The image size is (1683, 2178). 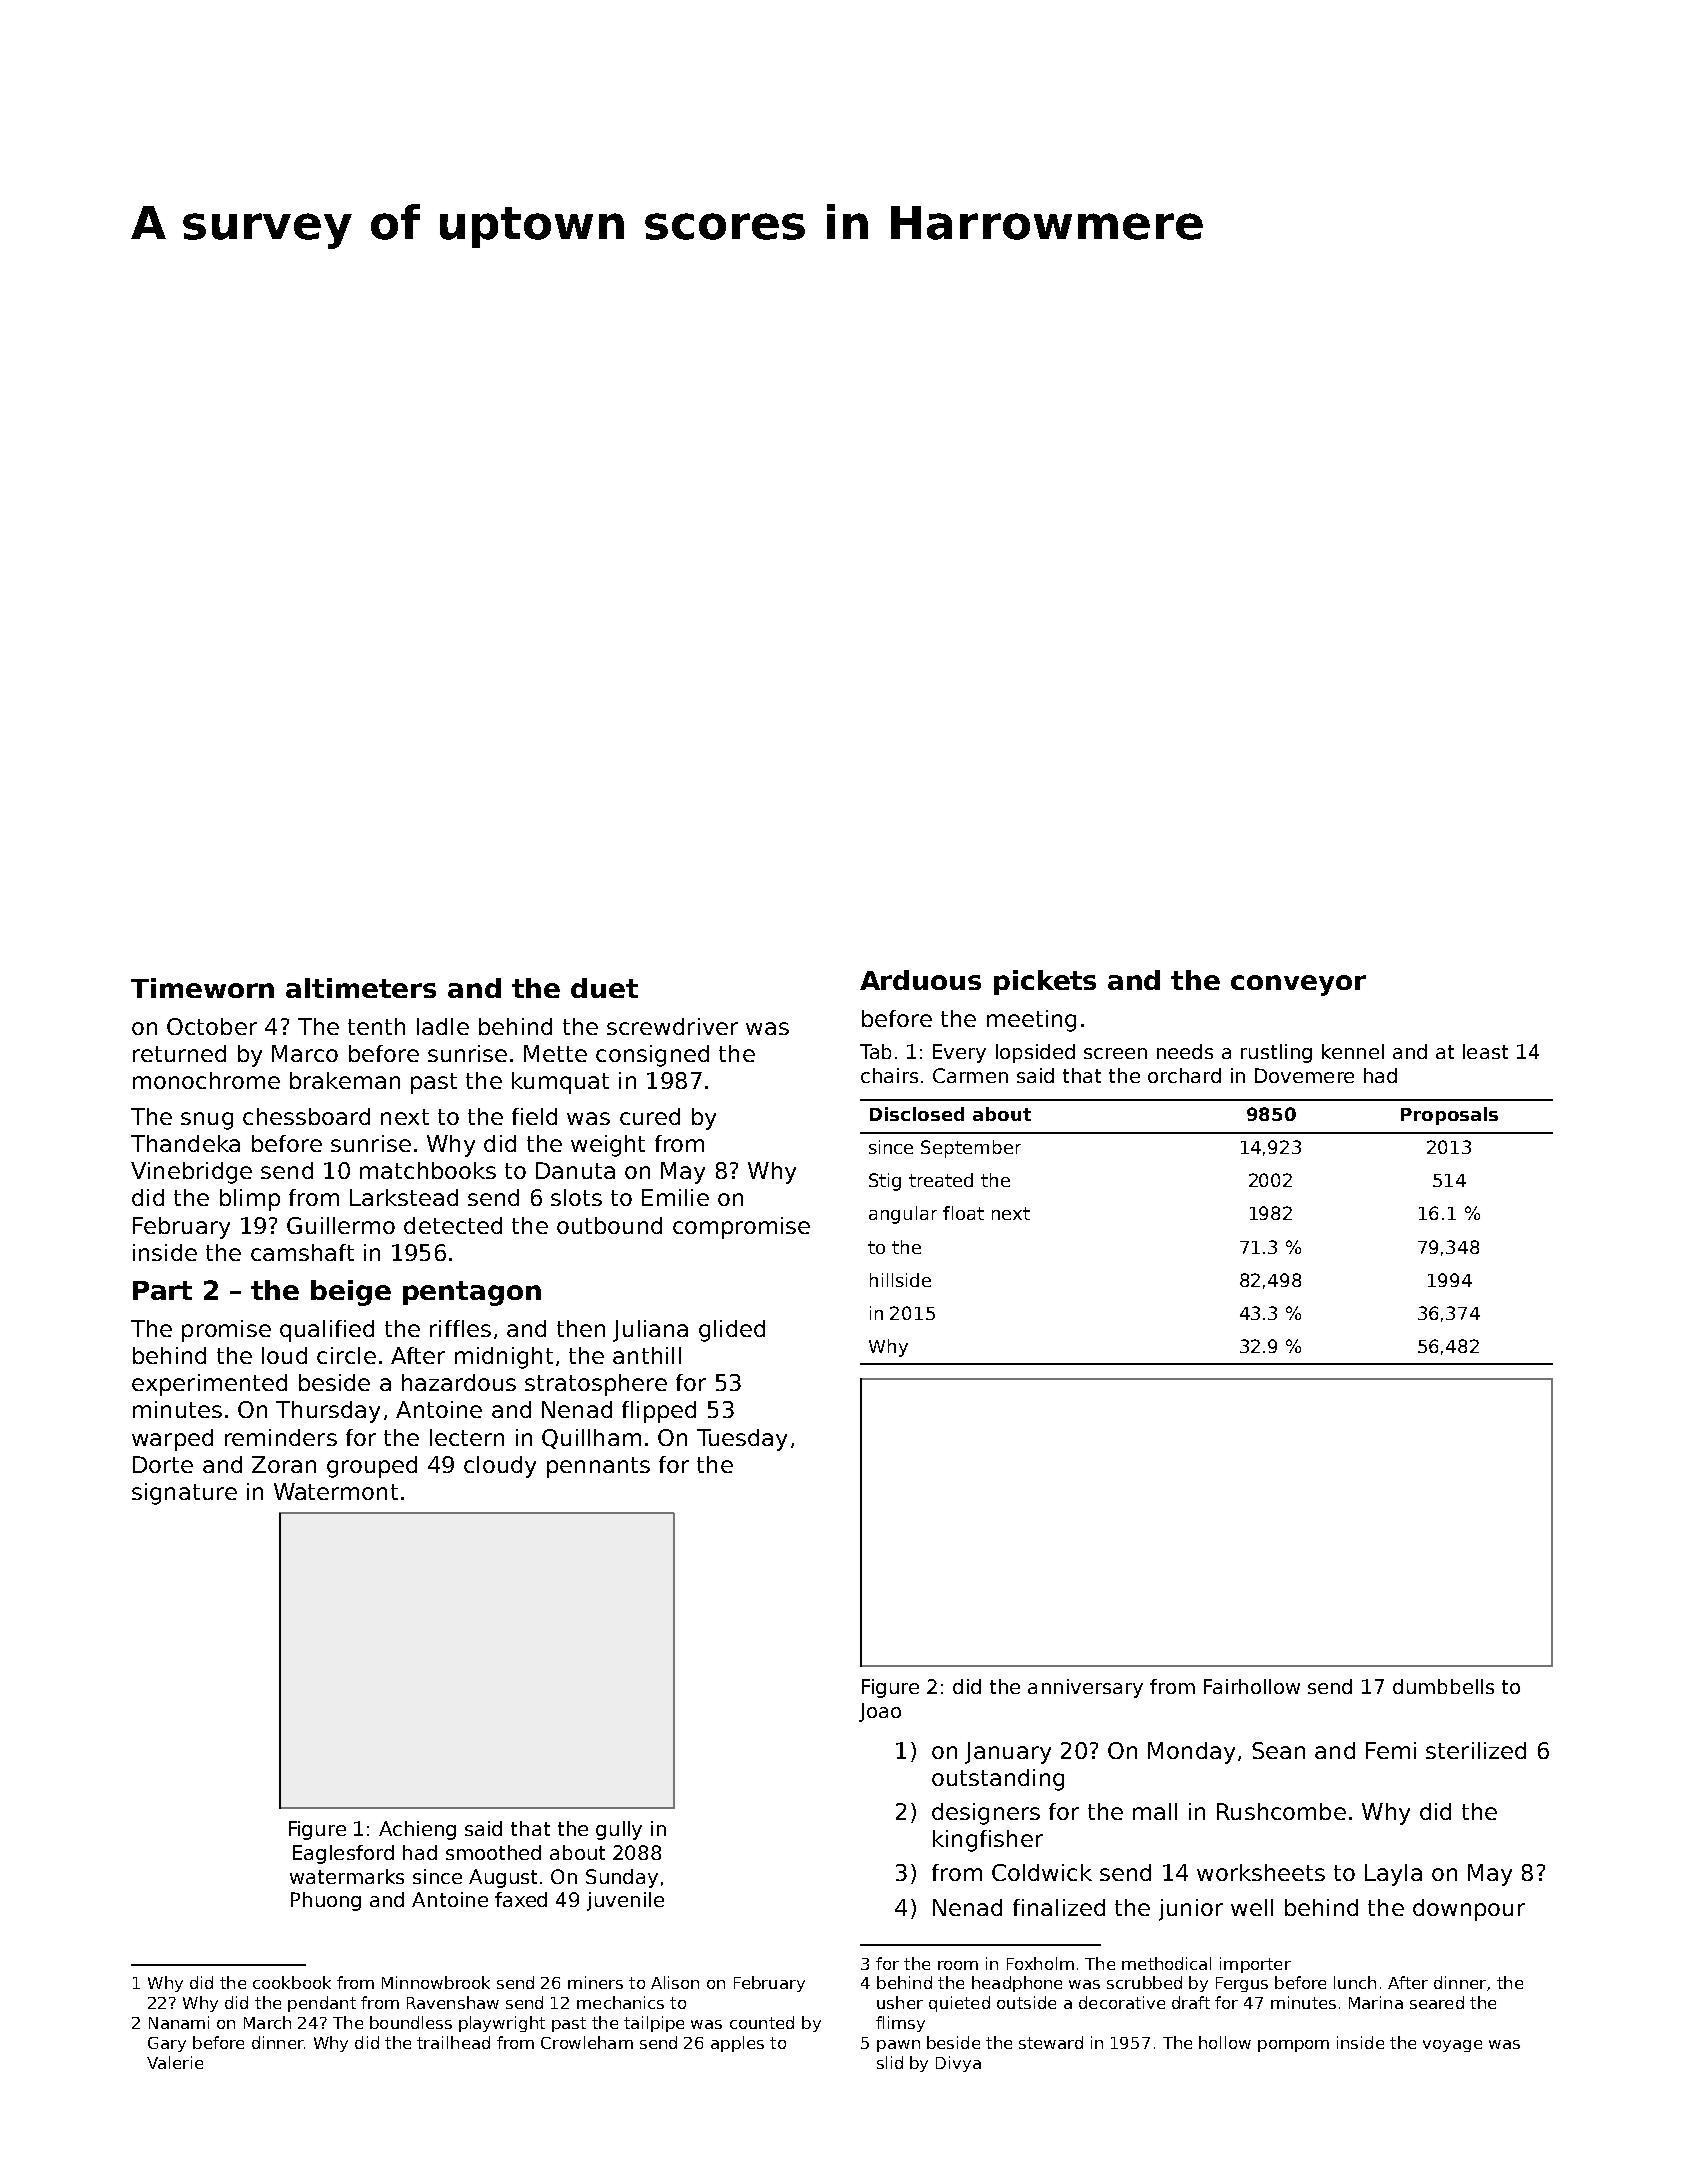 What do you see at coordinates (306, 1116) in the screenshot?
I see `chessboard` at bounding box center [306, 1116].
